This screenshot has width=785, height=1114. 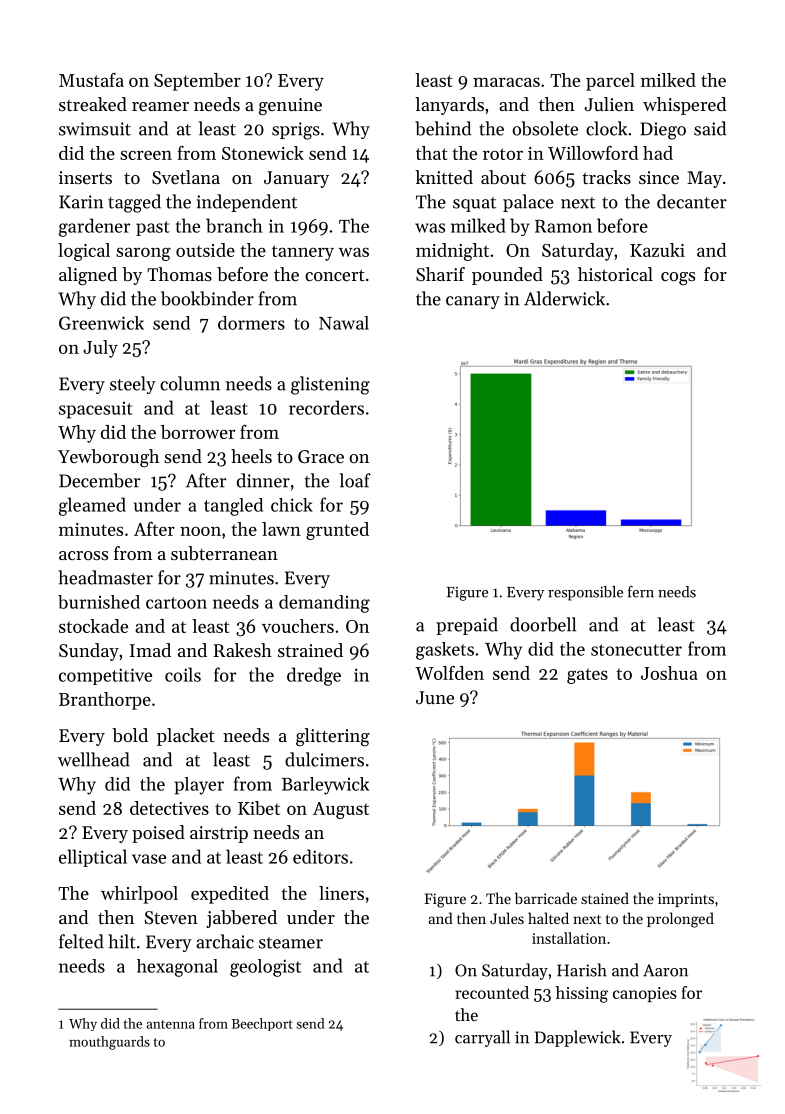 I want to click on parcel, so click(x=610, y=82).
